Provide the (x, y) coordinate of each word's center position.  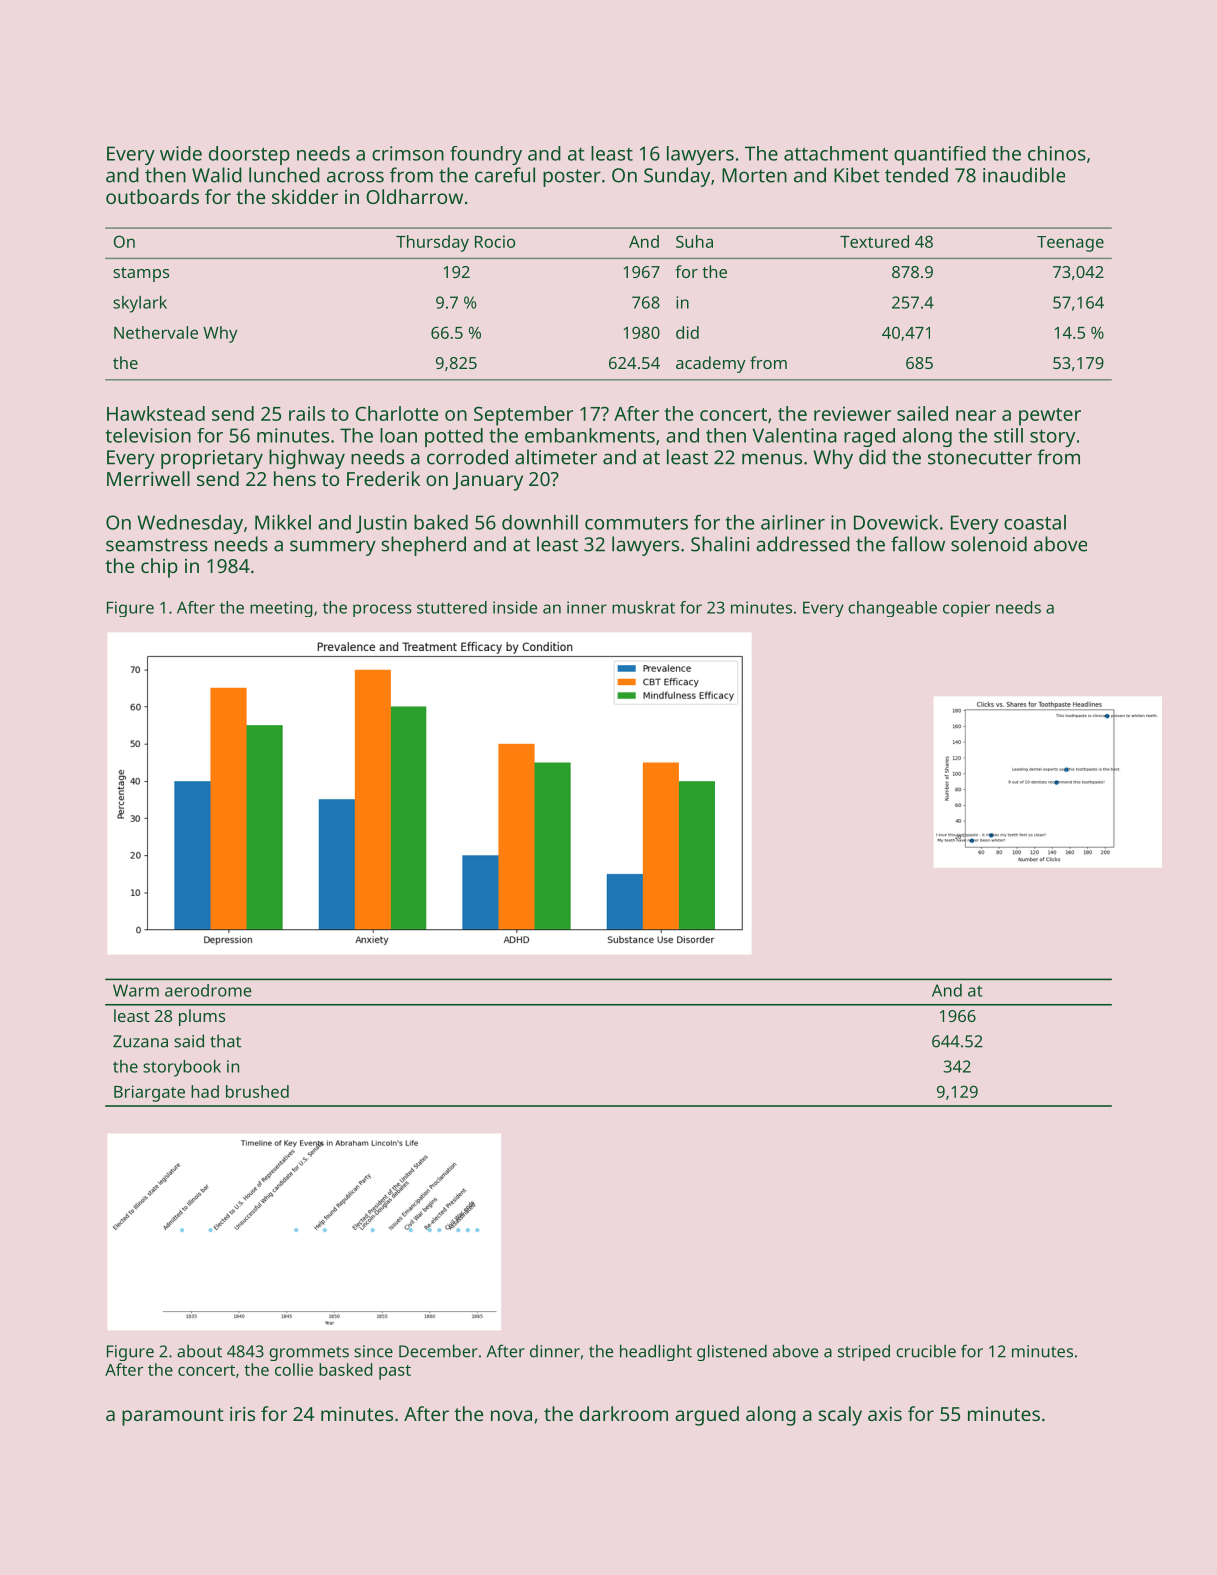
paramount (173, 1417)
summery (333, 548)
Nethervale (156, 332)
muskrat (643, 607)
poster (572, 178)
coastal (1035, 522)
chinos (1057, 153)
